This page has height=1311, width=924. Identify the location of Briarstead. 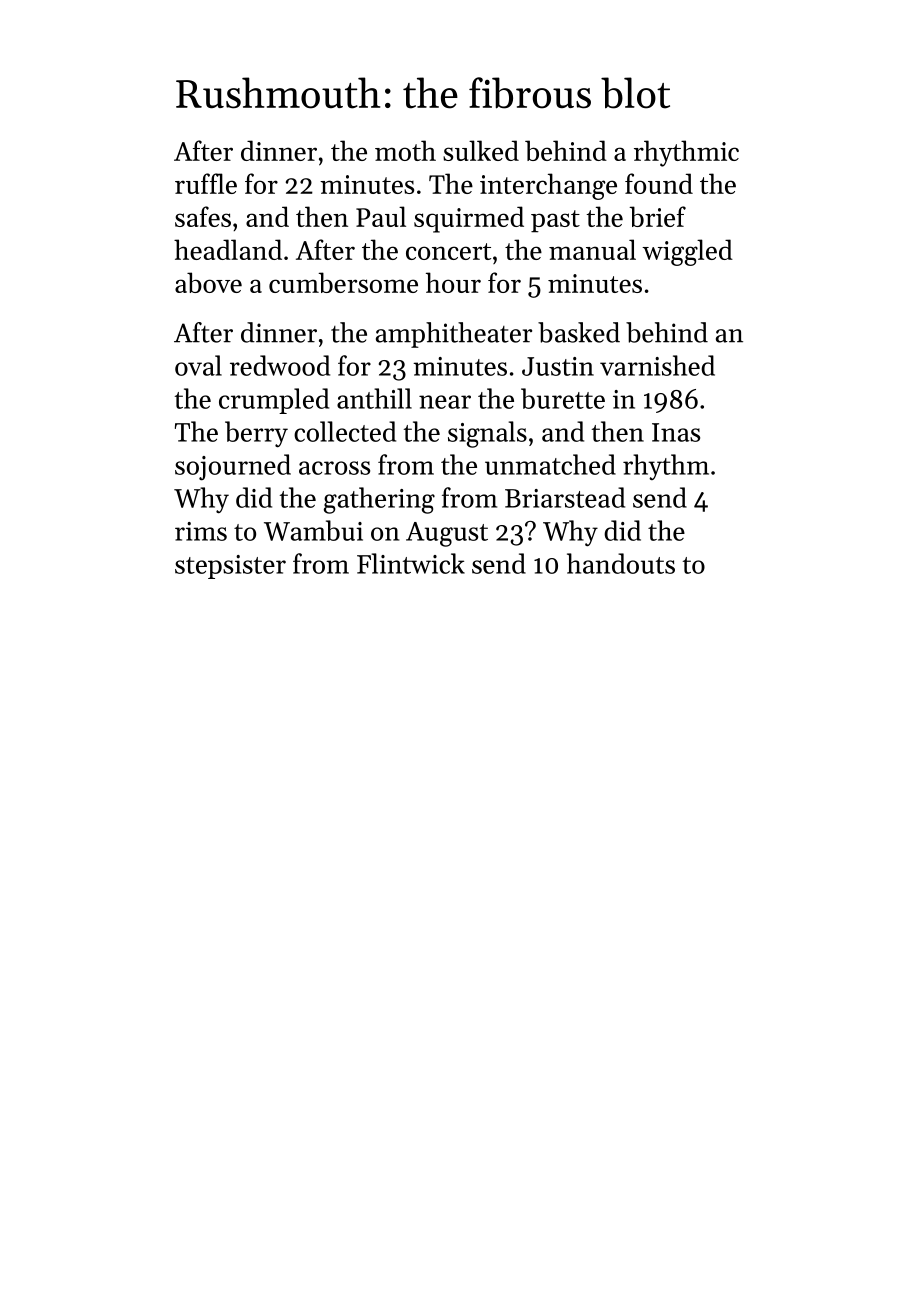
(565, 497).
